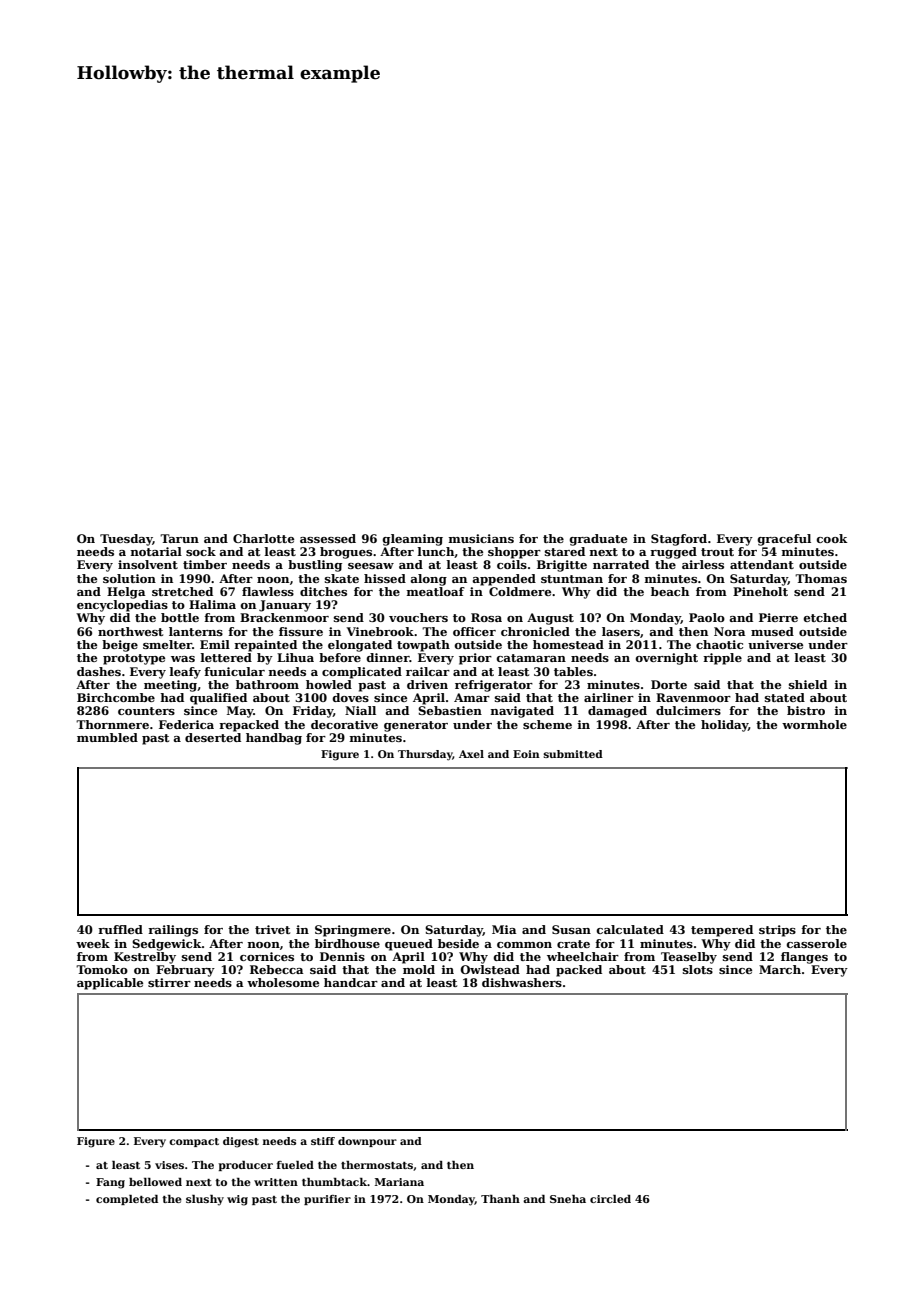  Describe the element at coordinates (367, 1142) in the image. I see `downpour` at that location.
